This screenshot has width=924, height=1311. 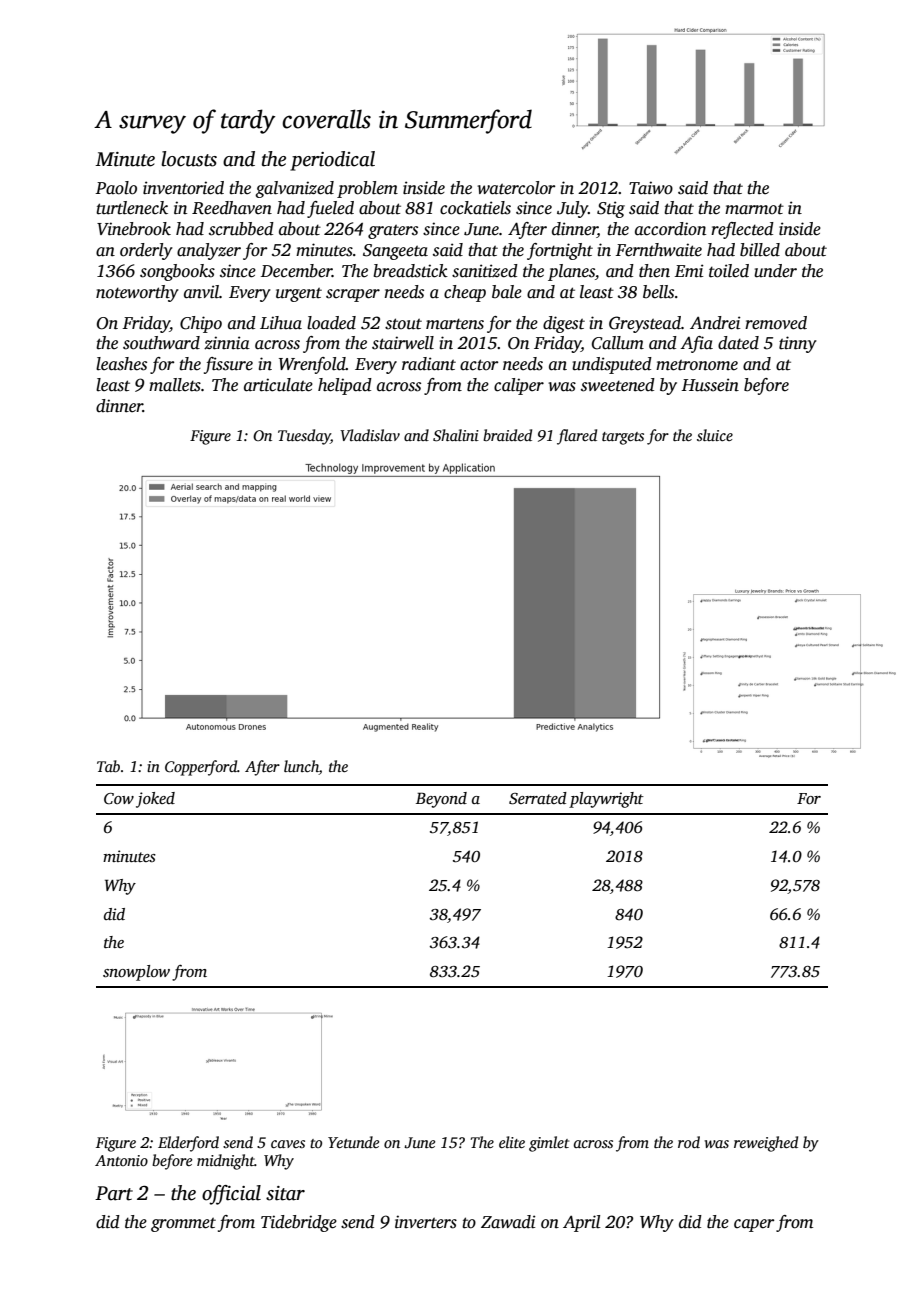 What do you see at coordinates (332, 161) in the screenshot?
I see `periodical` at bounding box center [332, 161].
